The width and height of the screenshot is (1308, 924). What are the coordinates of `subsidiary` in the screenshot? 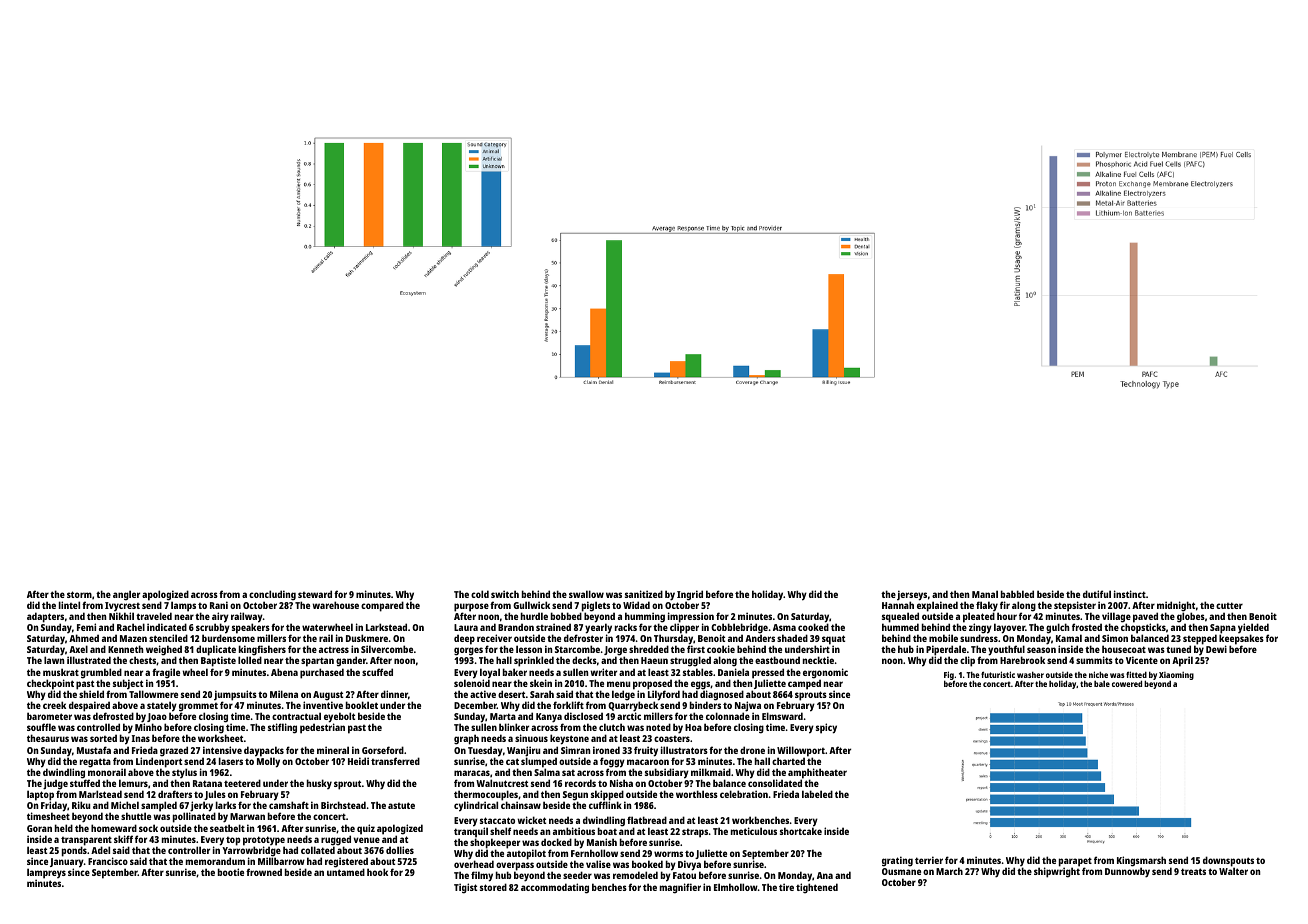 It's located at (667, 773).
